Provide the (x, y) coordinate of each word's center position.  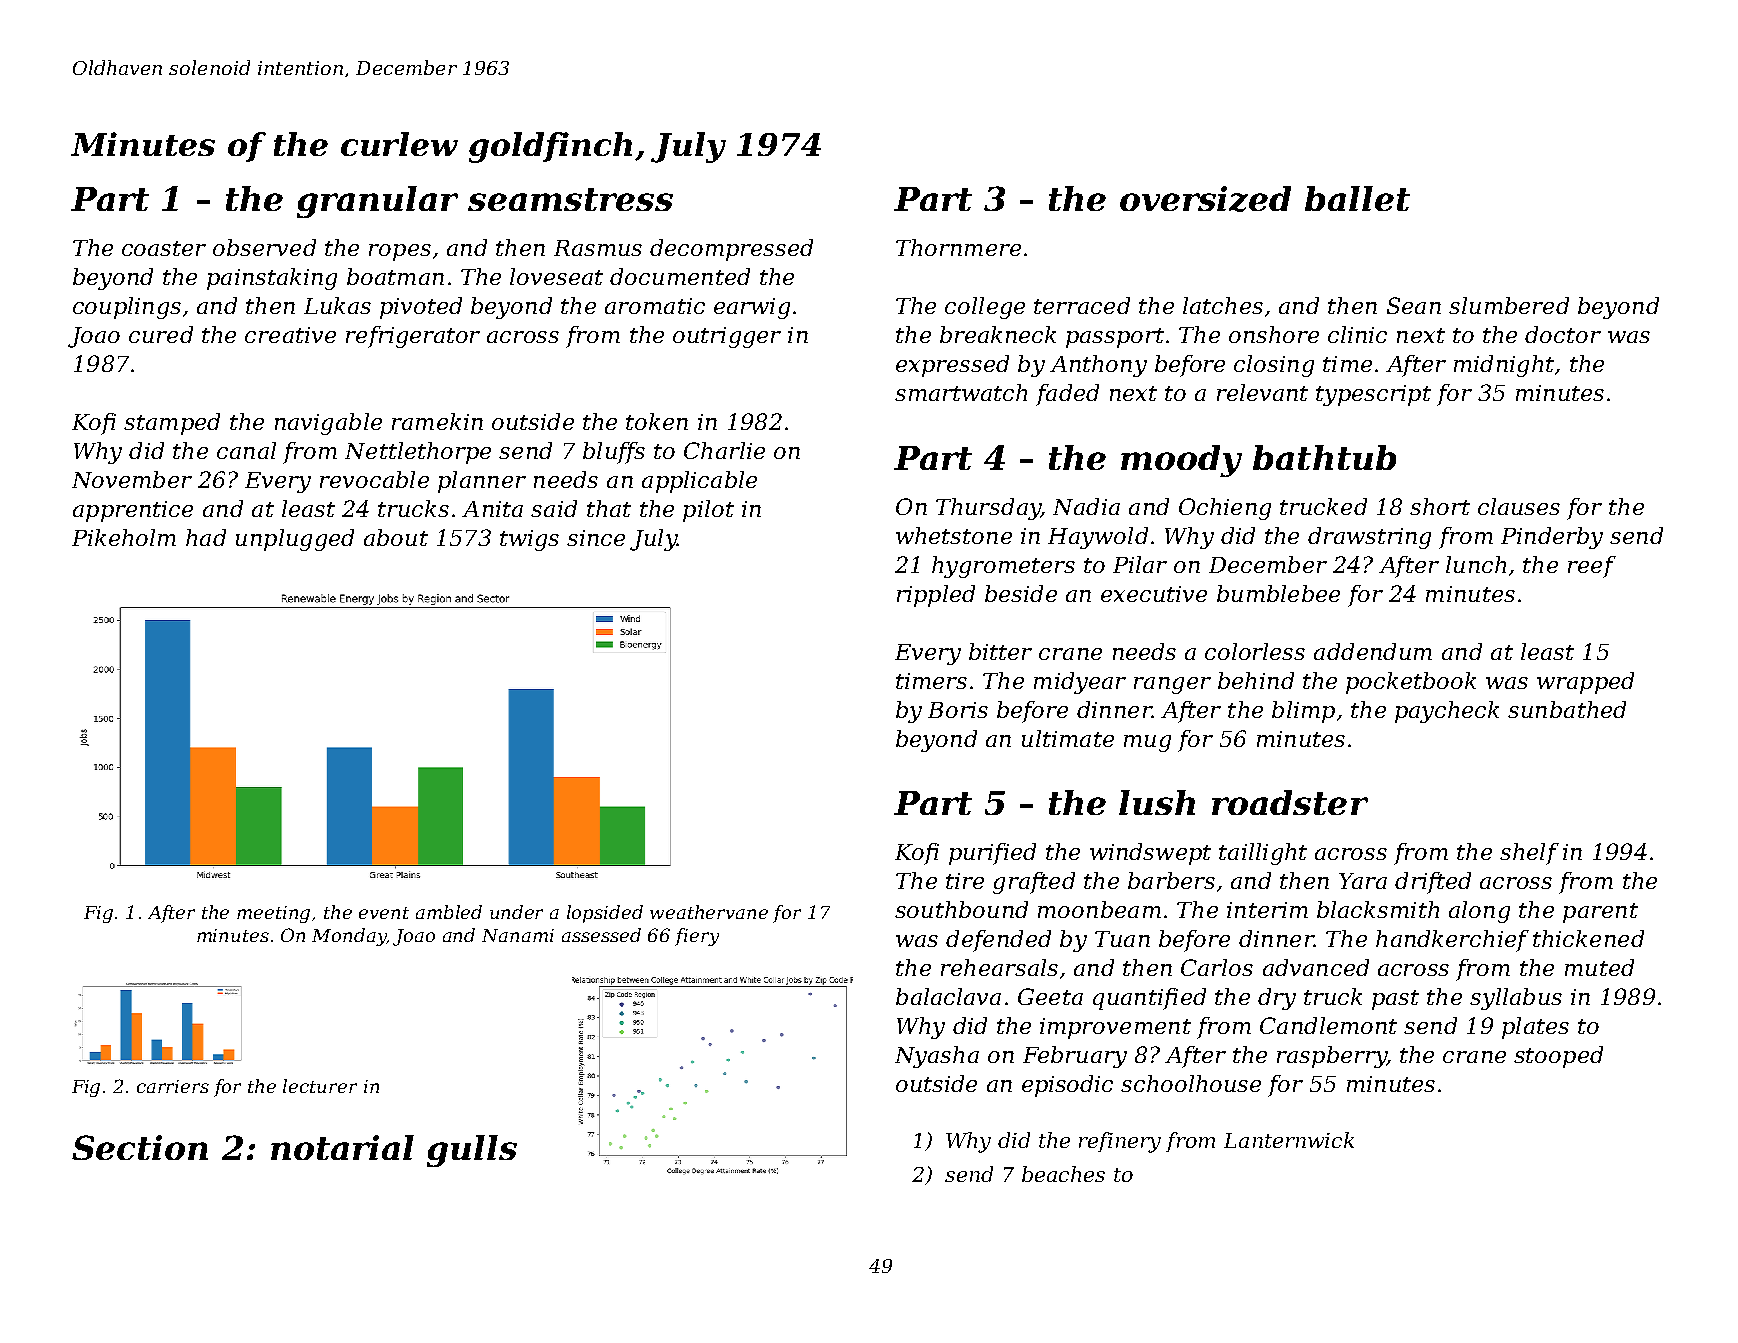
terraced (1082, 305)
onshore (1274, 334)
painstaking (272, 279)
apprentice (133, 511)
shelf (1529, 854)
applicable (699, 482)
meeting (273, 914)
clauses (1519, 506)
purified (992, 854)
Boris (958, 710)
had (206, 537)
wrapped (1585, 683)
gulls (472, 1151)
